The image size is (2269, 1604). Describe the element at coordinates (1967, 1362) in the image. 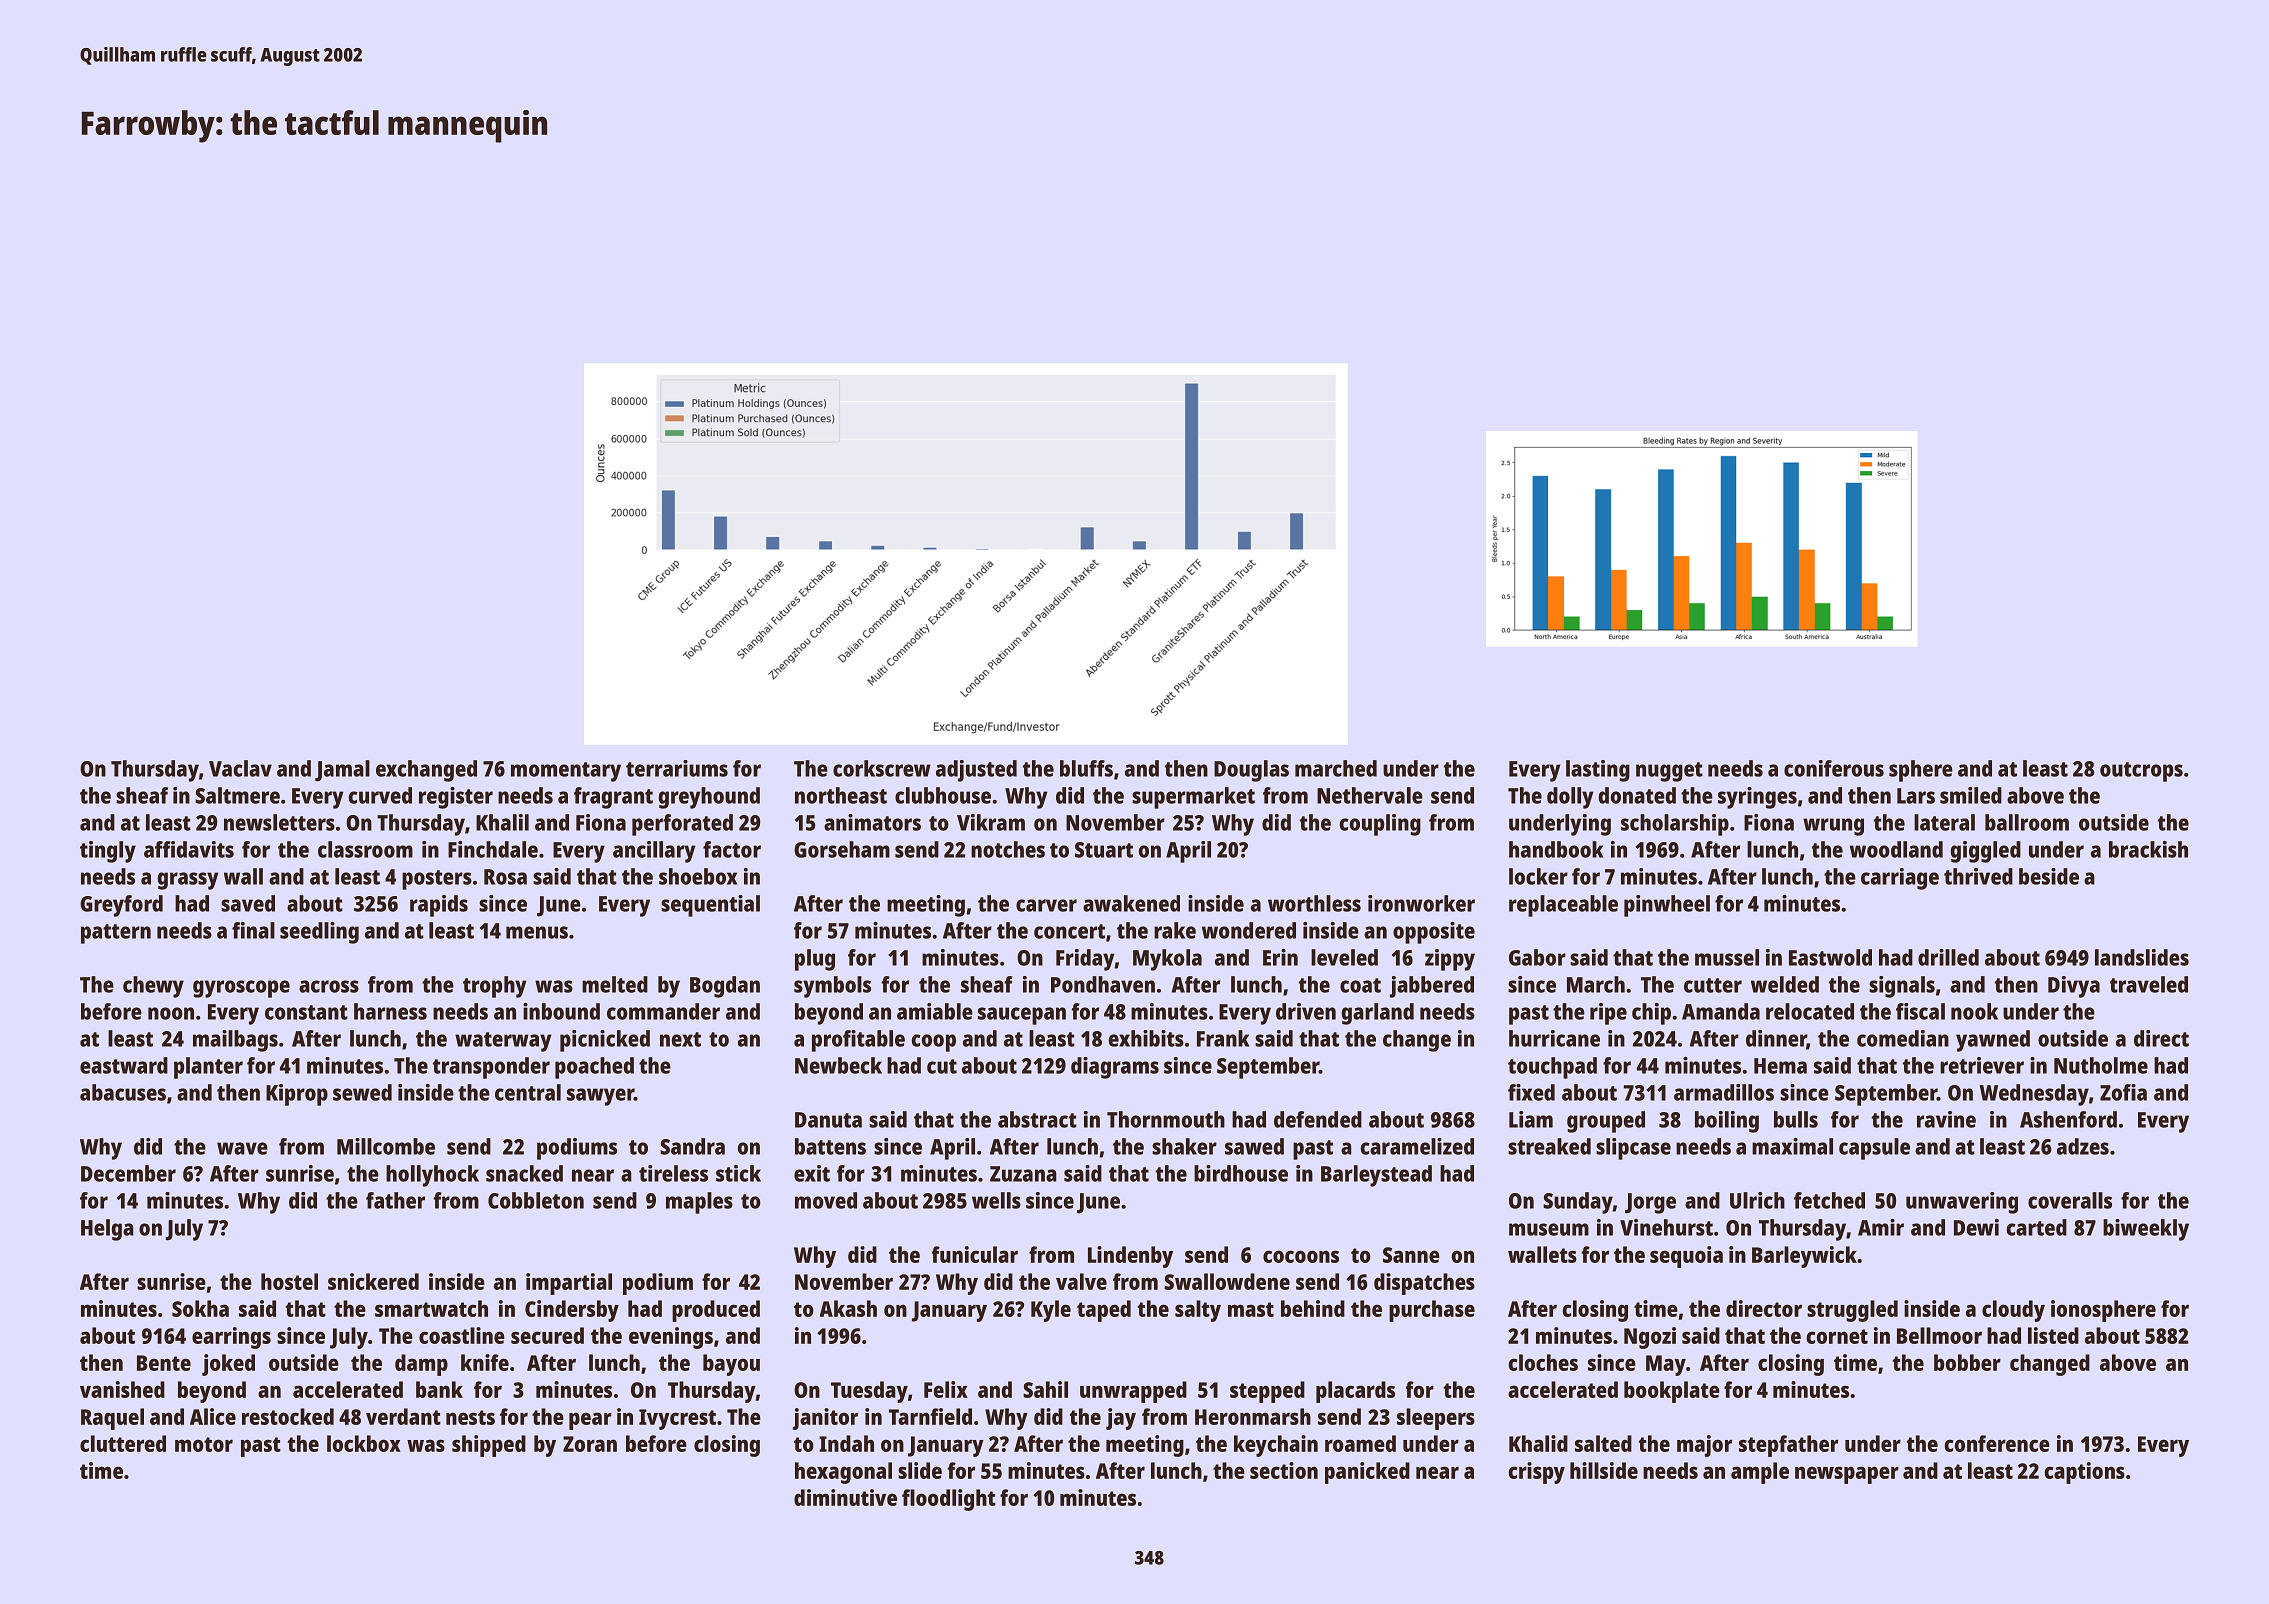

I see `bobber` at that location.
